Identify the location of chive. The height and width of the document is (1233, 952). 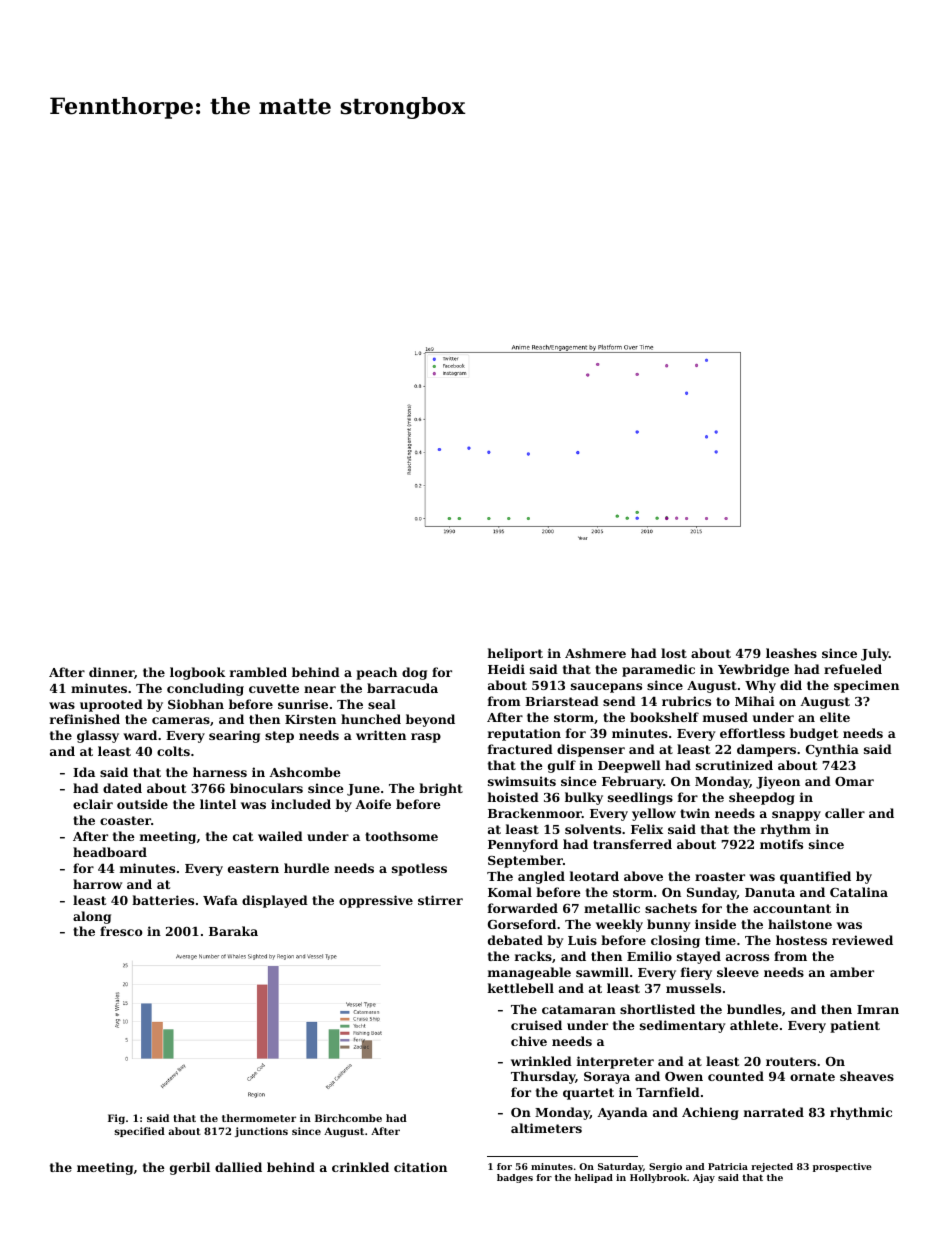
(529, 1041).
